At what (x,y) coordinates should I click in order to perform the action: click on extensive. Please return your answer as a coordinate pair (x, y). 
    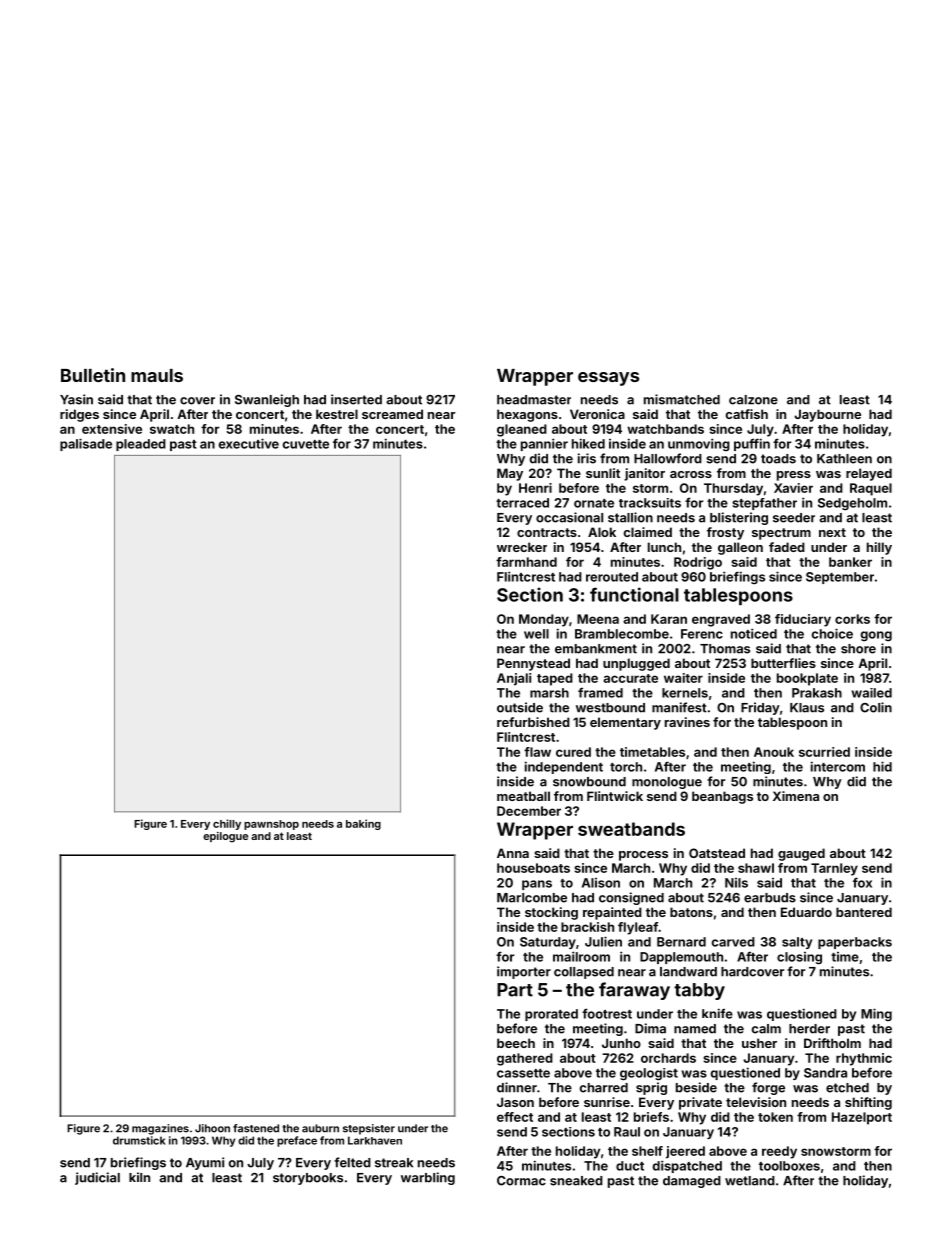
    Looking at the image, I should click on (112, 429).
